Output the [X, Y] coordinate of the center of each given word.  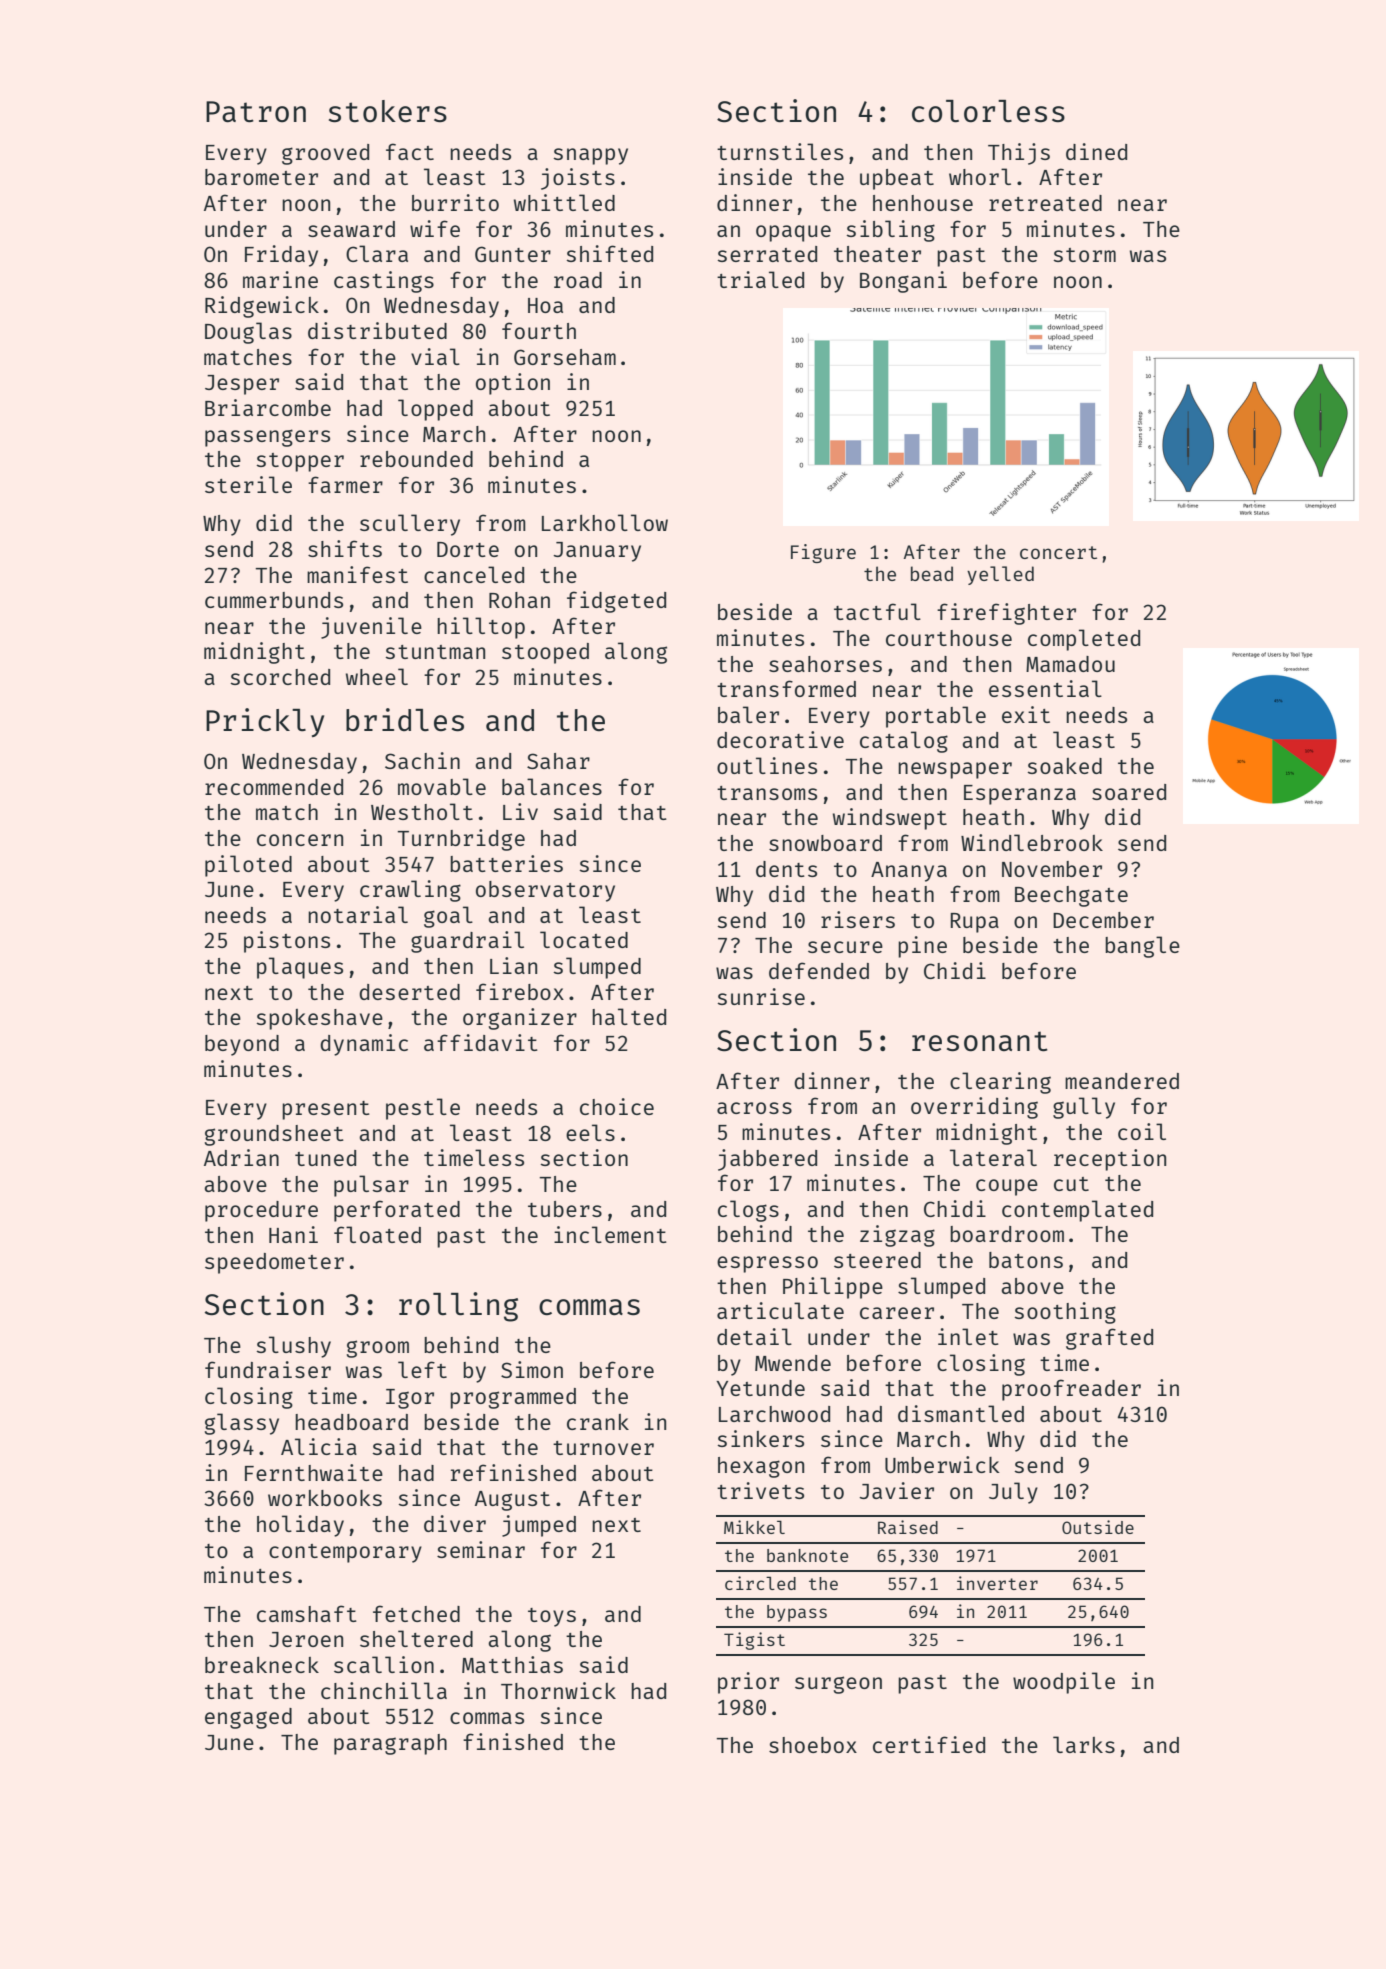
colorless [988, 111]
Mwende [793, 1363]
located [584, 939]
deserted [409, 992]
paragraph [390, 1744]
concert [1058, 552]
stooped [545, 653]
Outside [1098, 1527]
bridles [405, 719]
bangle [1142, 947]
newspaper [955, 770]
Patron [256, 111]
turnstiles [780, 151]
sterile [248, 484]
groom [378, 1349]
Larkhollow [605, 522]
